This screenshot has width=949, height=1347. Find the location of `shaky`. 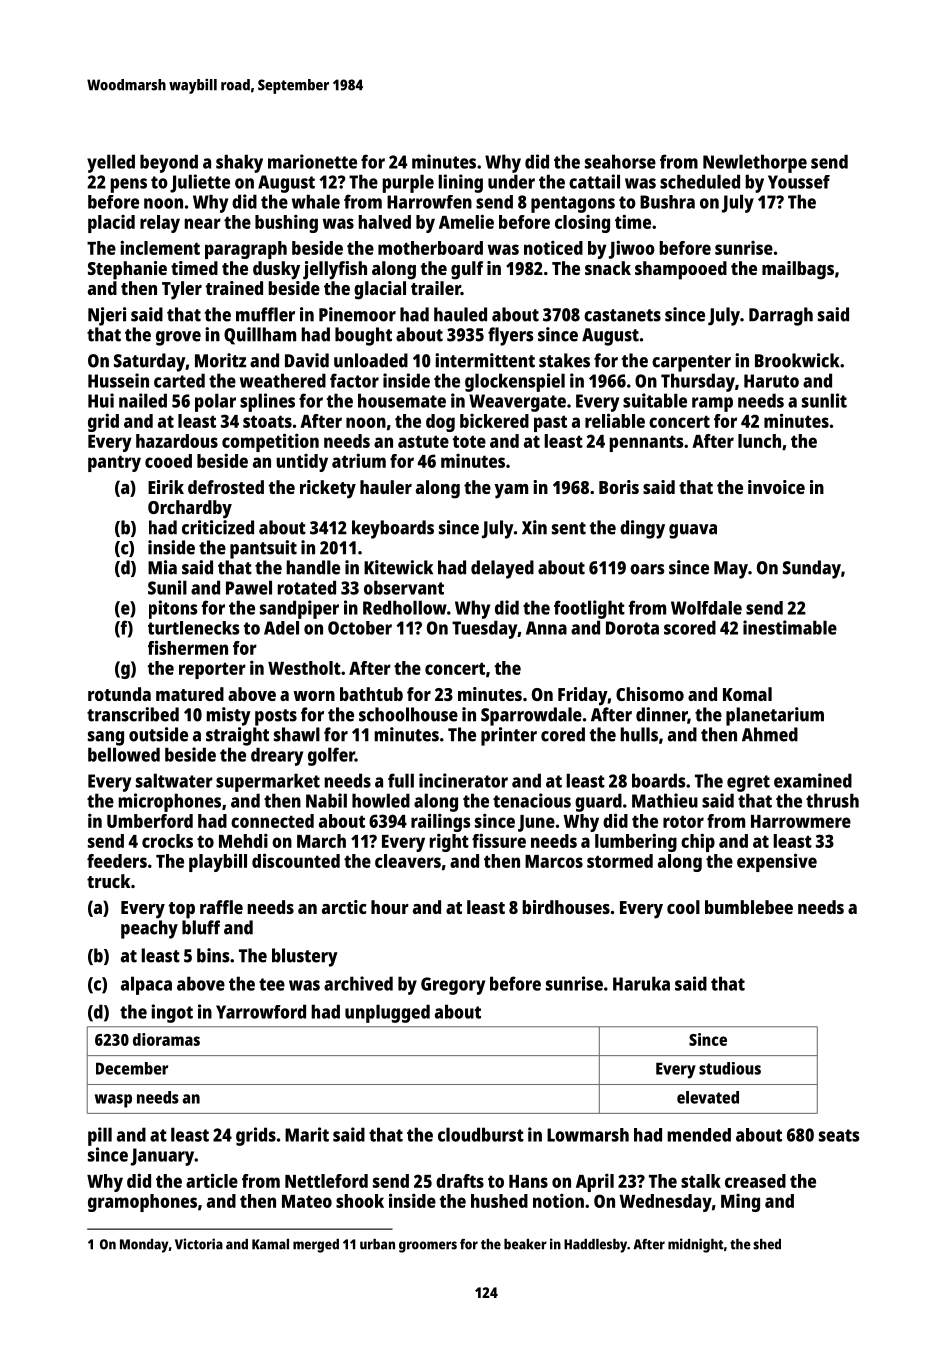

shaky is located at coordinates (239, 163).
